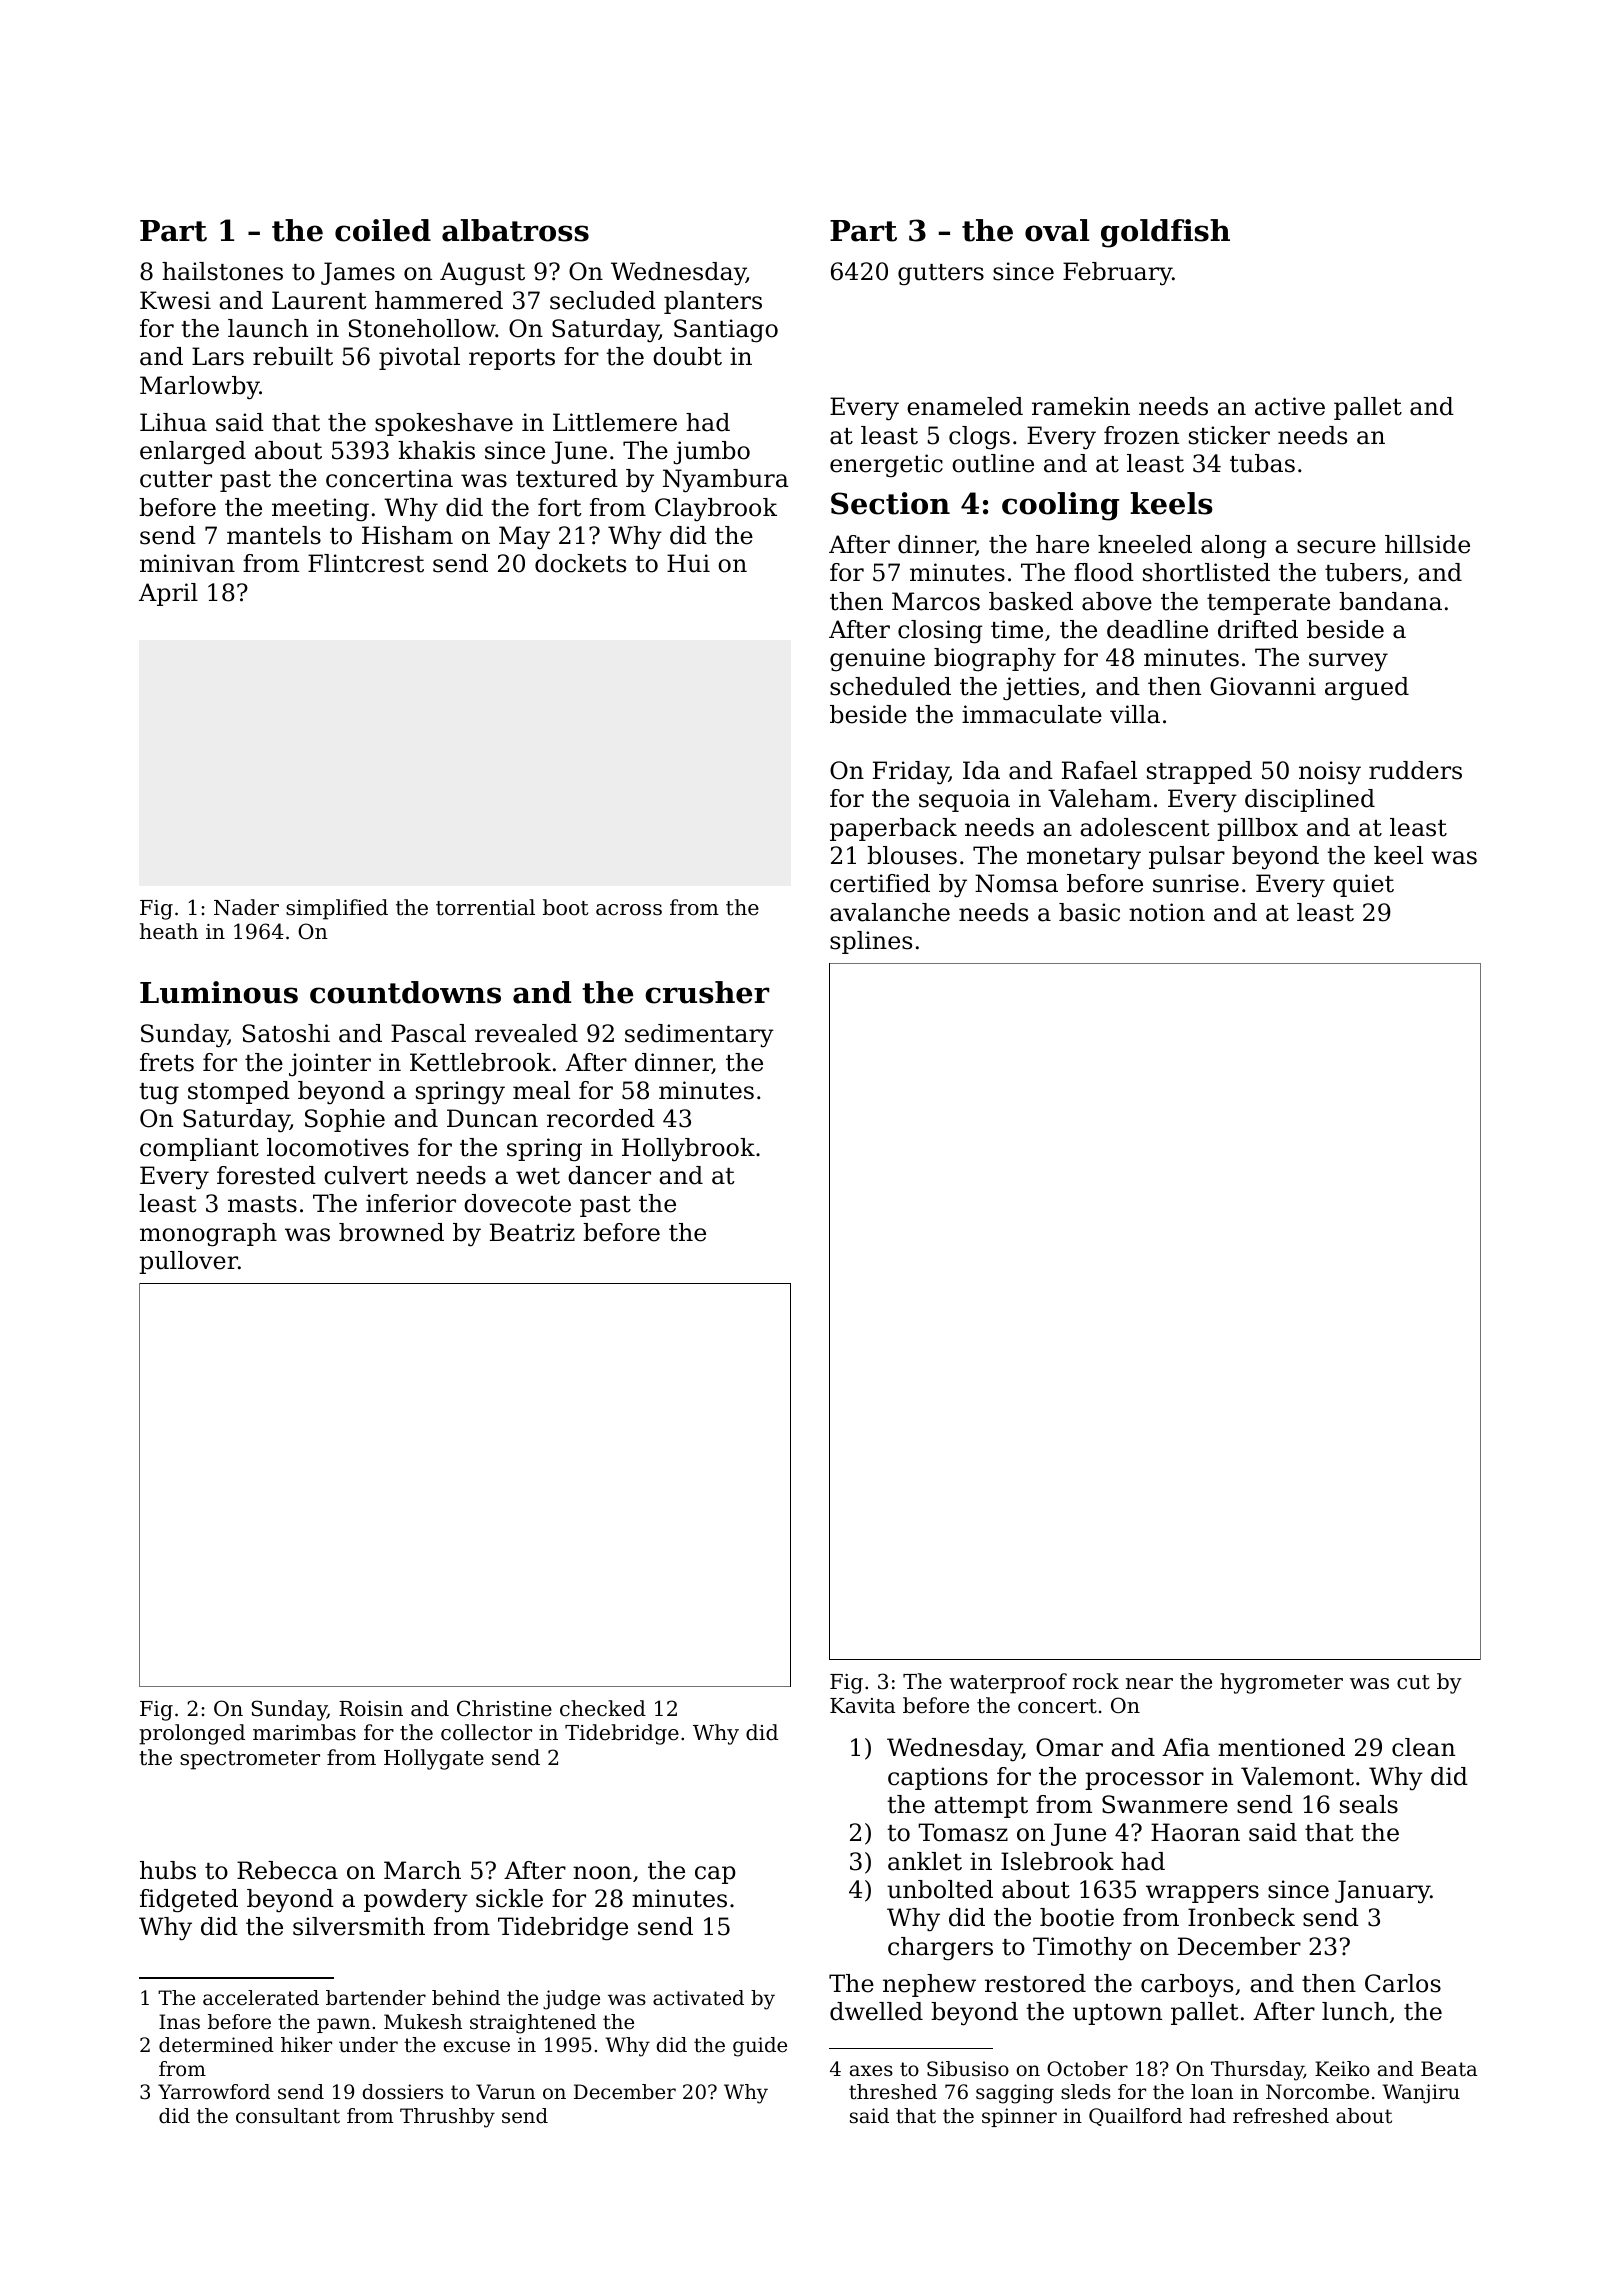 The width and height of the screenshot is (1620, 2292). I want to click on threshed, so click(893, 2092).
